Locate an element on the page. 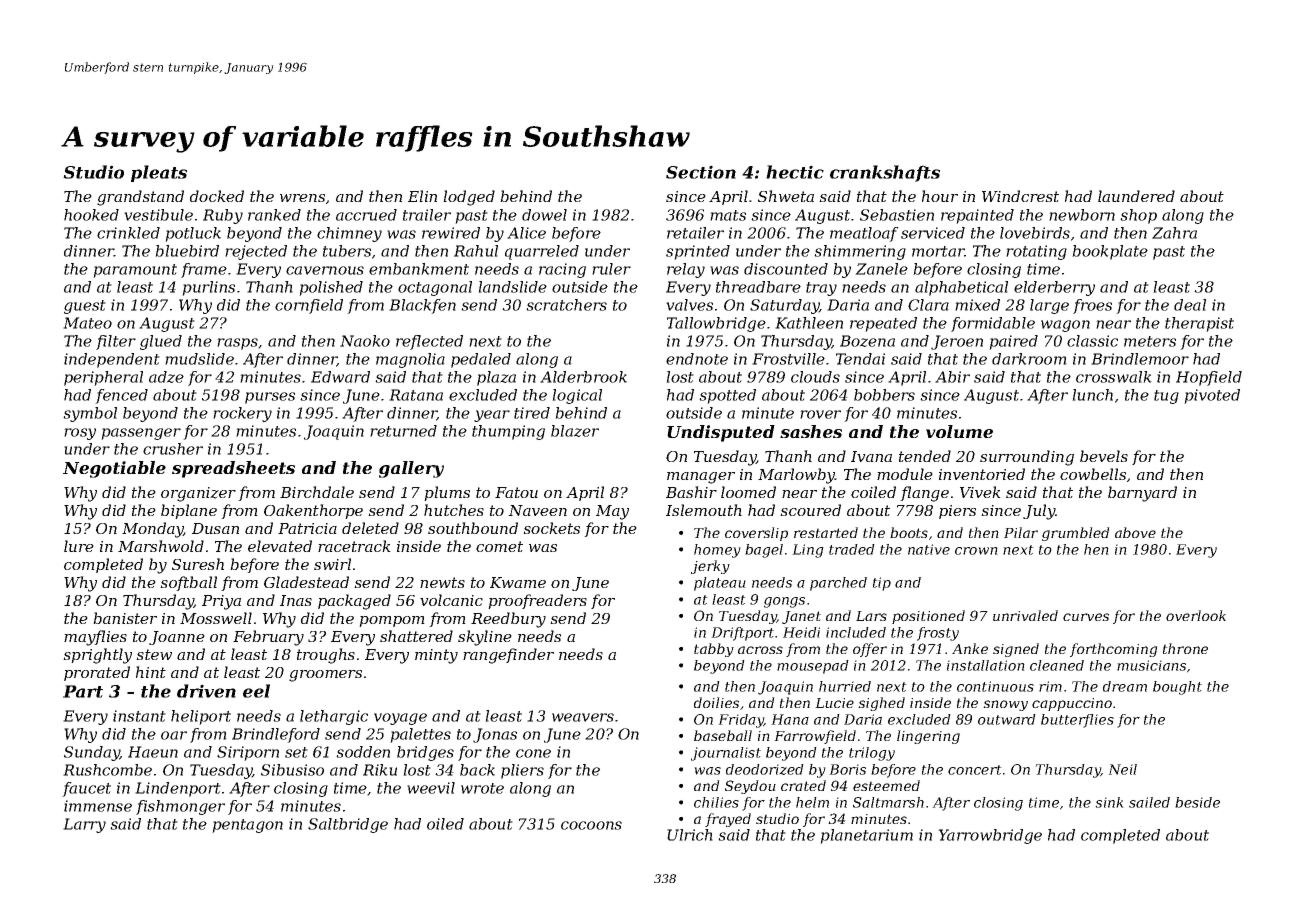 This document has width=1308, height=924. overlook is located at coordinates (1196, 615).
